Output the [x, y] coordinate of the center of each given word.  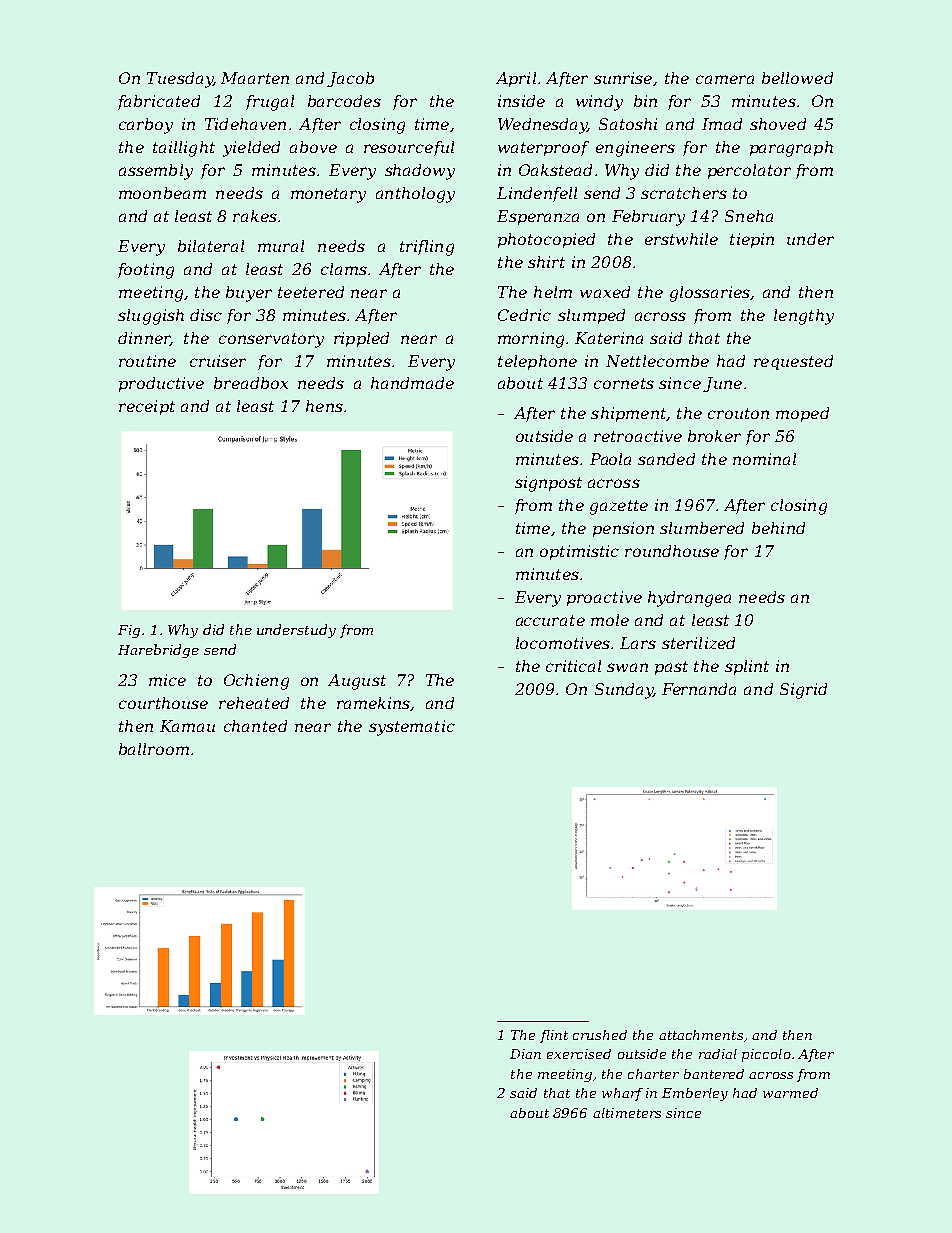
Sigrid [803, 691]
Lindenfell [537, 194]
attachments [701, 1035]
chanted [255, 726]
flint [554, 1036]
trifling [427, 248]
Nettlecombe [657, 361]
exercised [579, 1054]
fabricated [159, 102]
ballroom [154, 749]
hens [324, 406]
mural [281, 246]
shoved [778, 124]
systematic [412, 728]
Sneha [749, 216]
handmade [412, 383]
